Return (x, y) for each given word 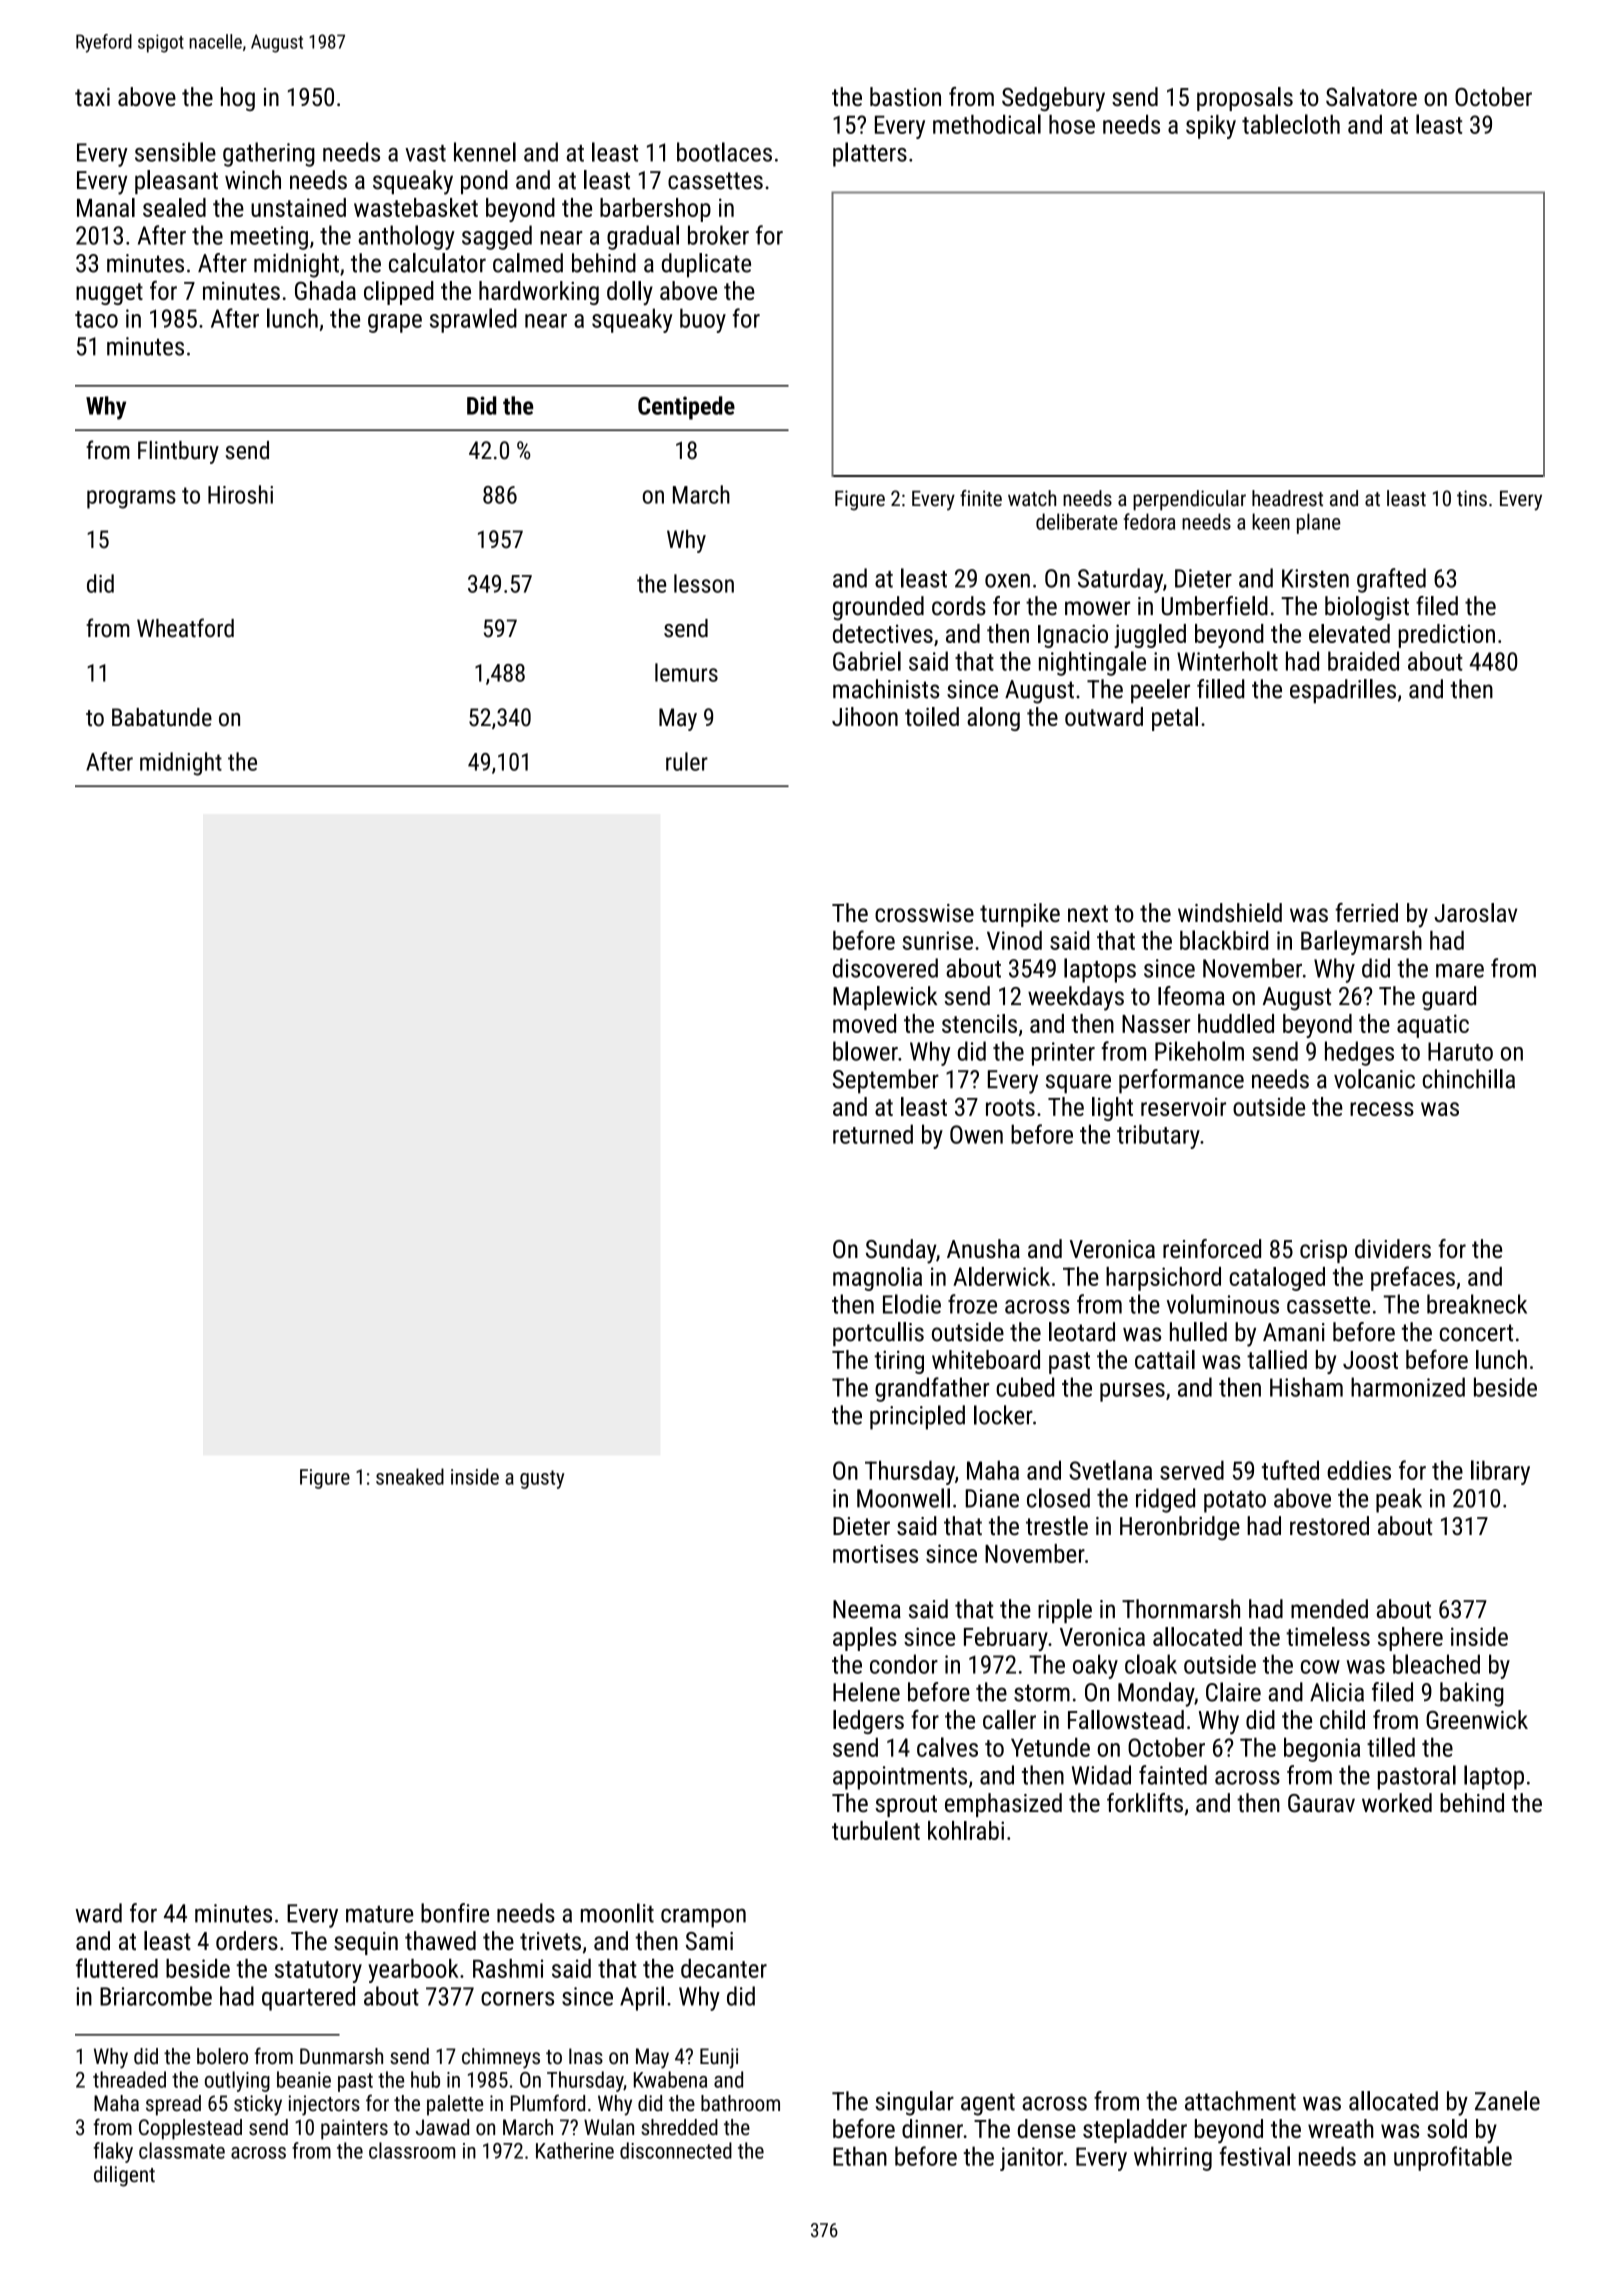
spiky (1211, 127)
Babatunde (162, 717)
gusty (542, 1479)
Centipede (686, 408)
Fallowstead (1126, 1719)
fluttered (117, 1968)
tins (1472, 498)
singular (914, 2103)
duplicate (706, 265)
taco (96, 319)
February (1006, 1639)
